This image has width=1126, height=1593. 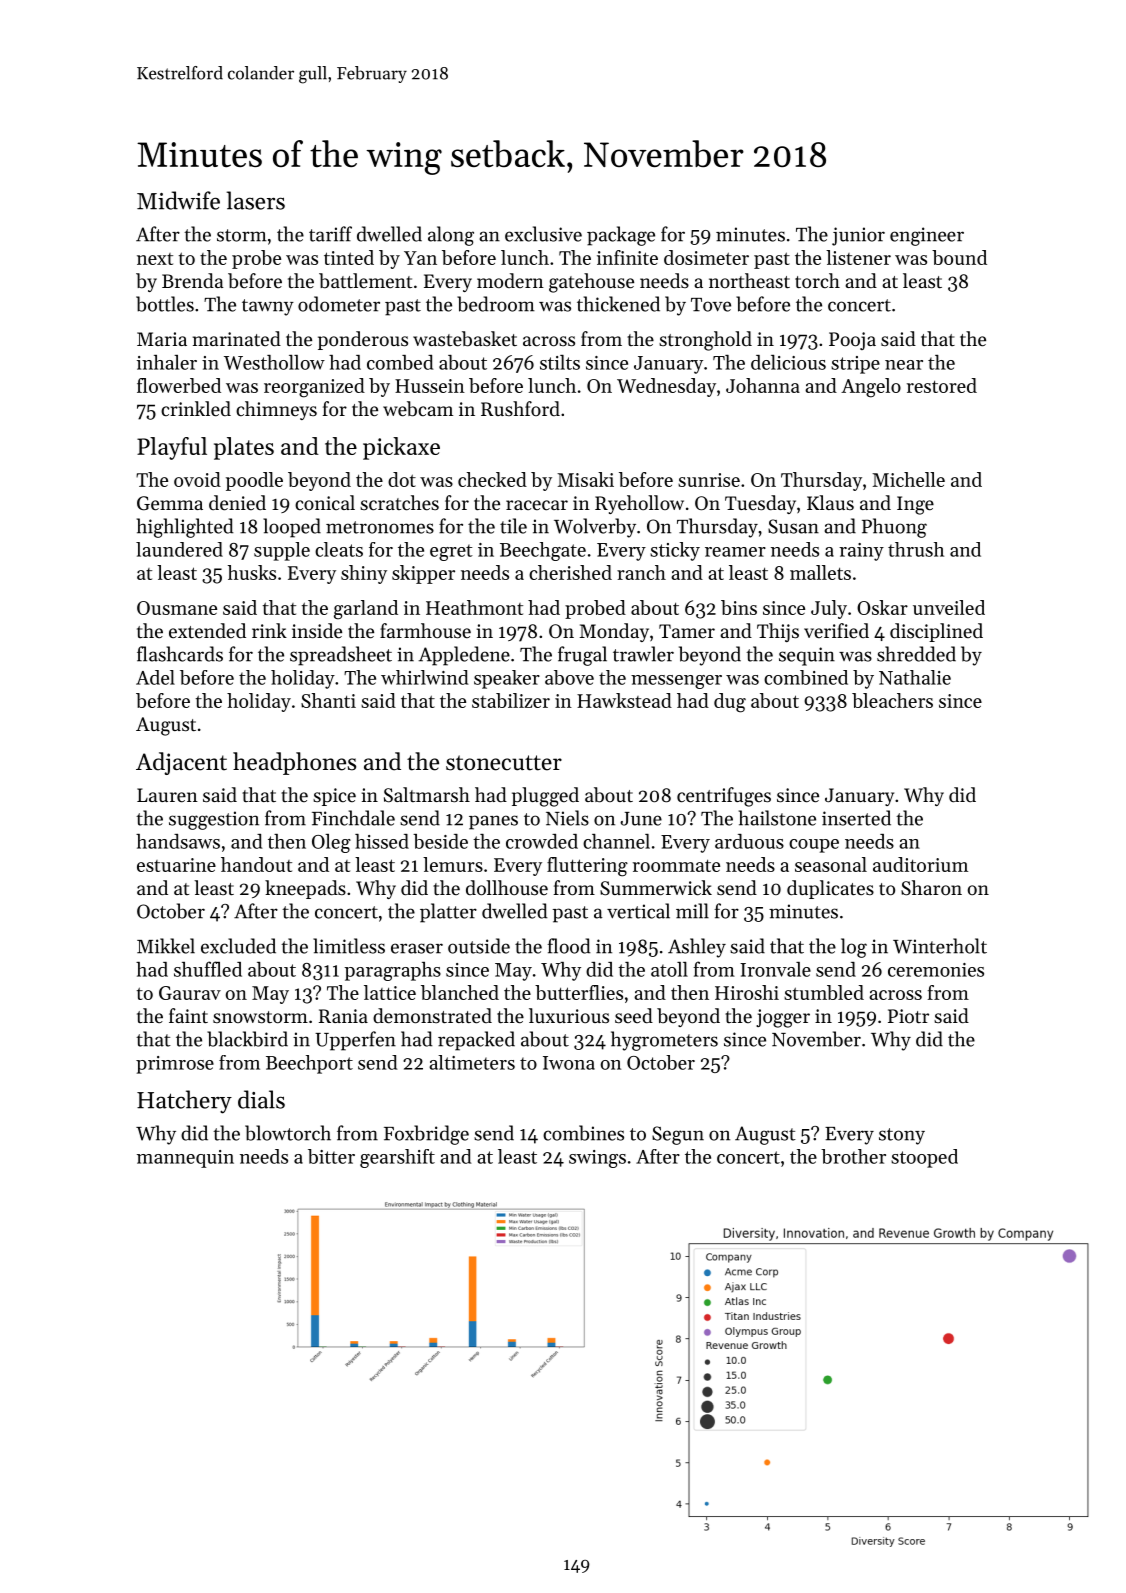 What do you see at coordinates (331, 1156) in the image?
I see `bitter` at bounding box center [331, 1156].
